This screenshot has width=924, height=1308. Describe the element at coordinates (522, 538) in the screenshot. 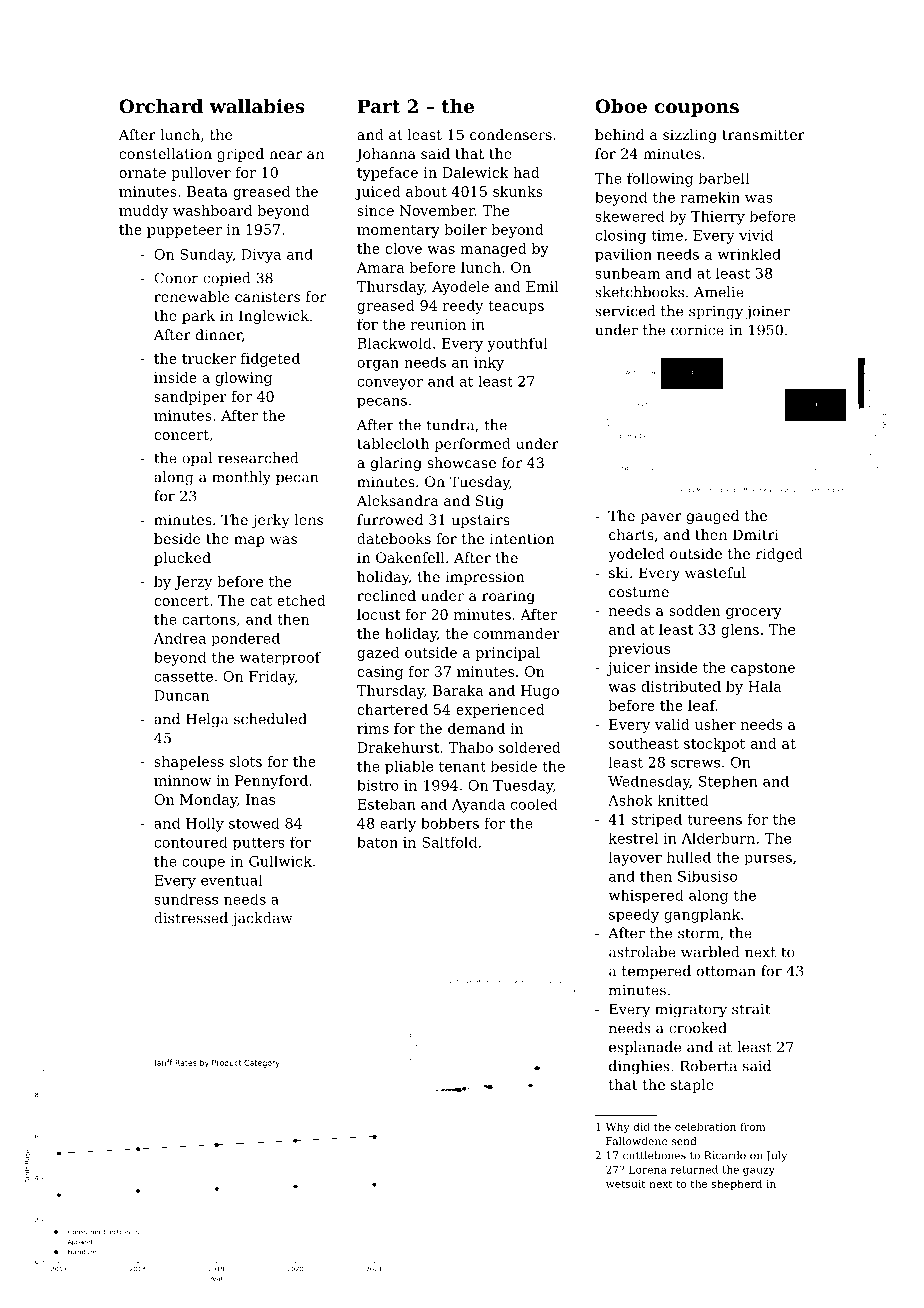

I see `intention` at that location.
